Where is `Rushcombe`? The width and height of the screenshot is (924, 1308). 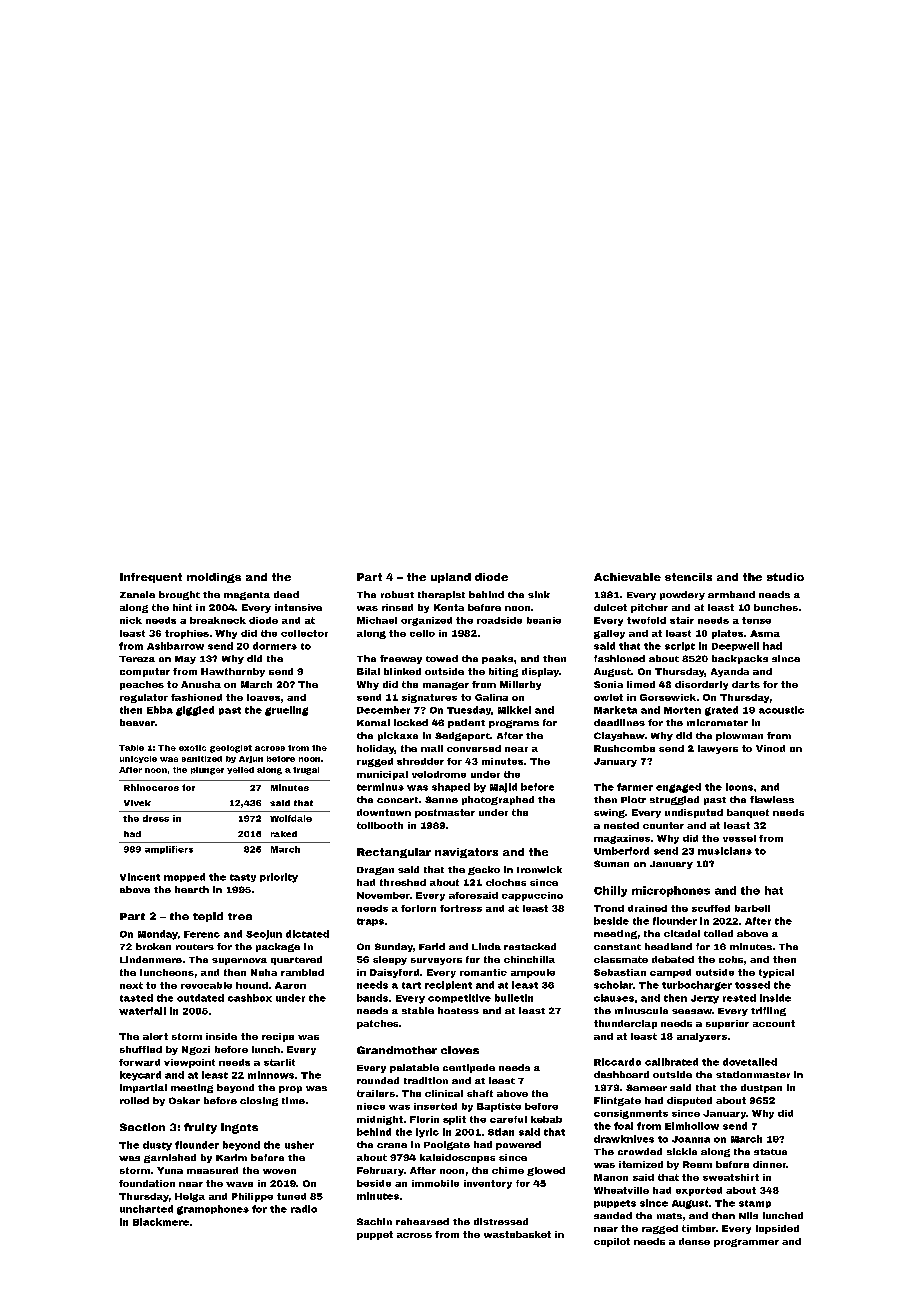 Rushcombe is located at coordinates (624, 748).
